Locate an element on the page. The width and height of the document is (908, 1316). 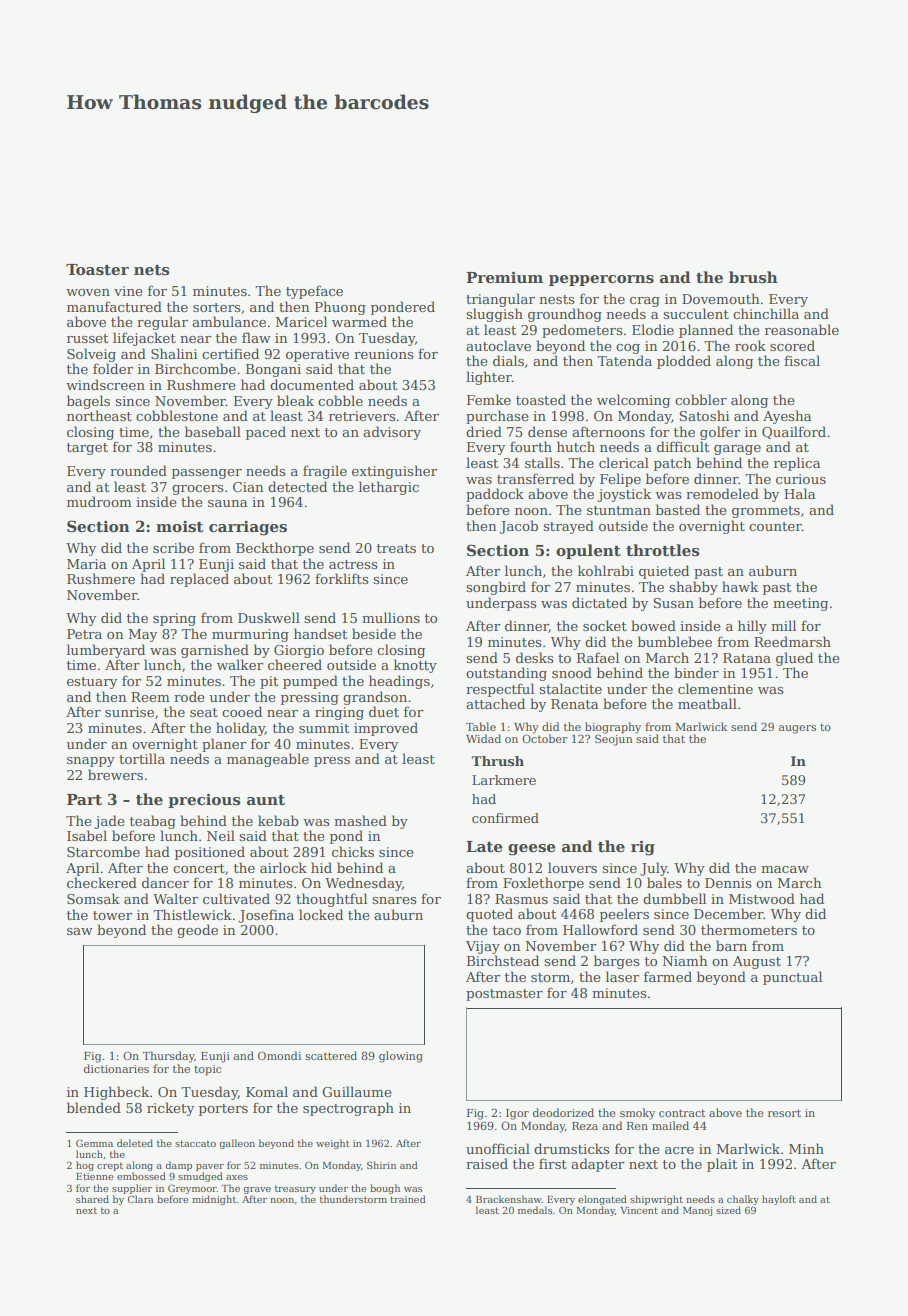
grommets is located at coordinates (766, 512).
